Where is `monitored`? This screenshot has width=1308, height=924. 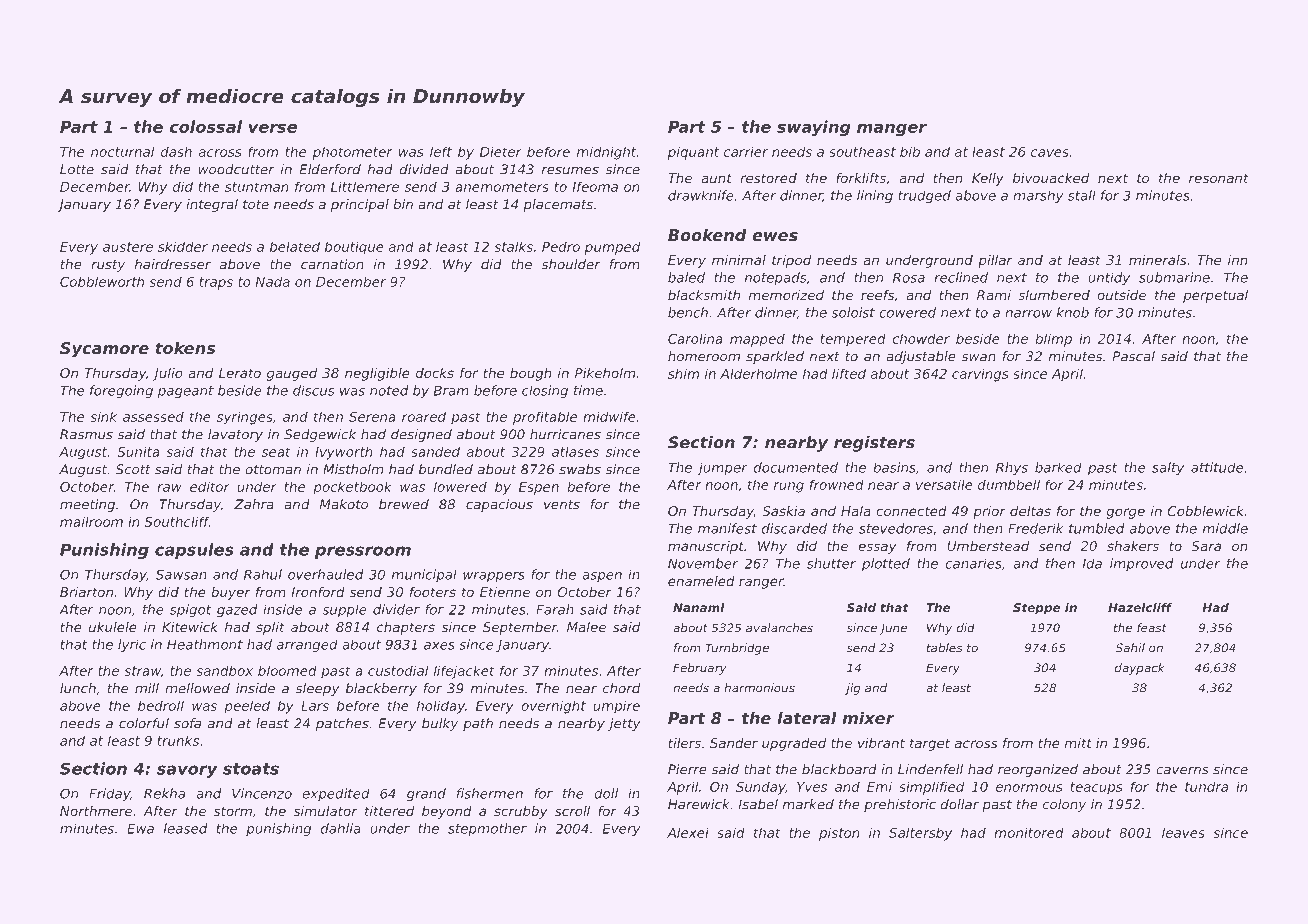 monitored is located at coordinates (1029, 832).
